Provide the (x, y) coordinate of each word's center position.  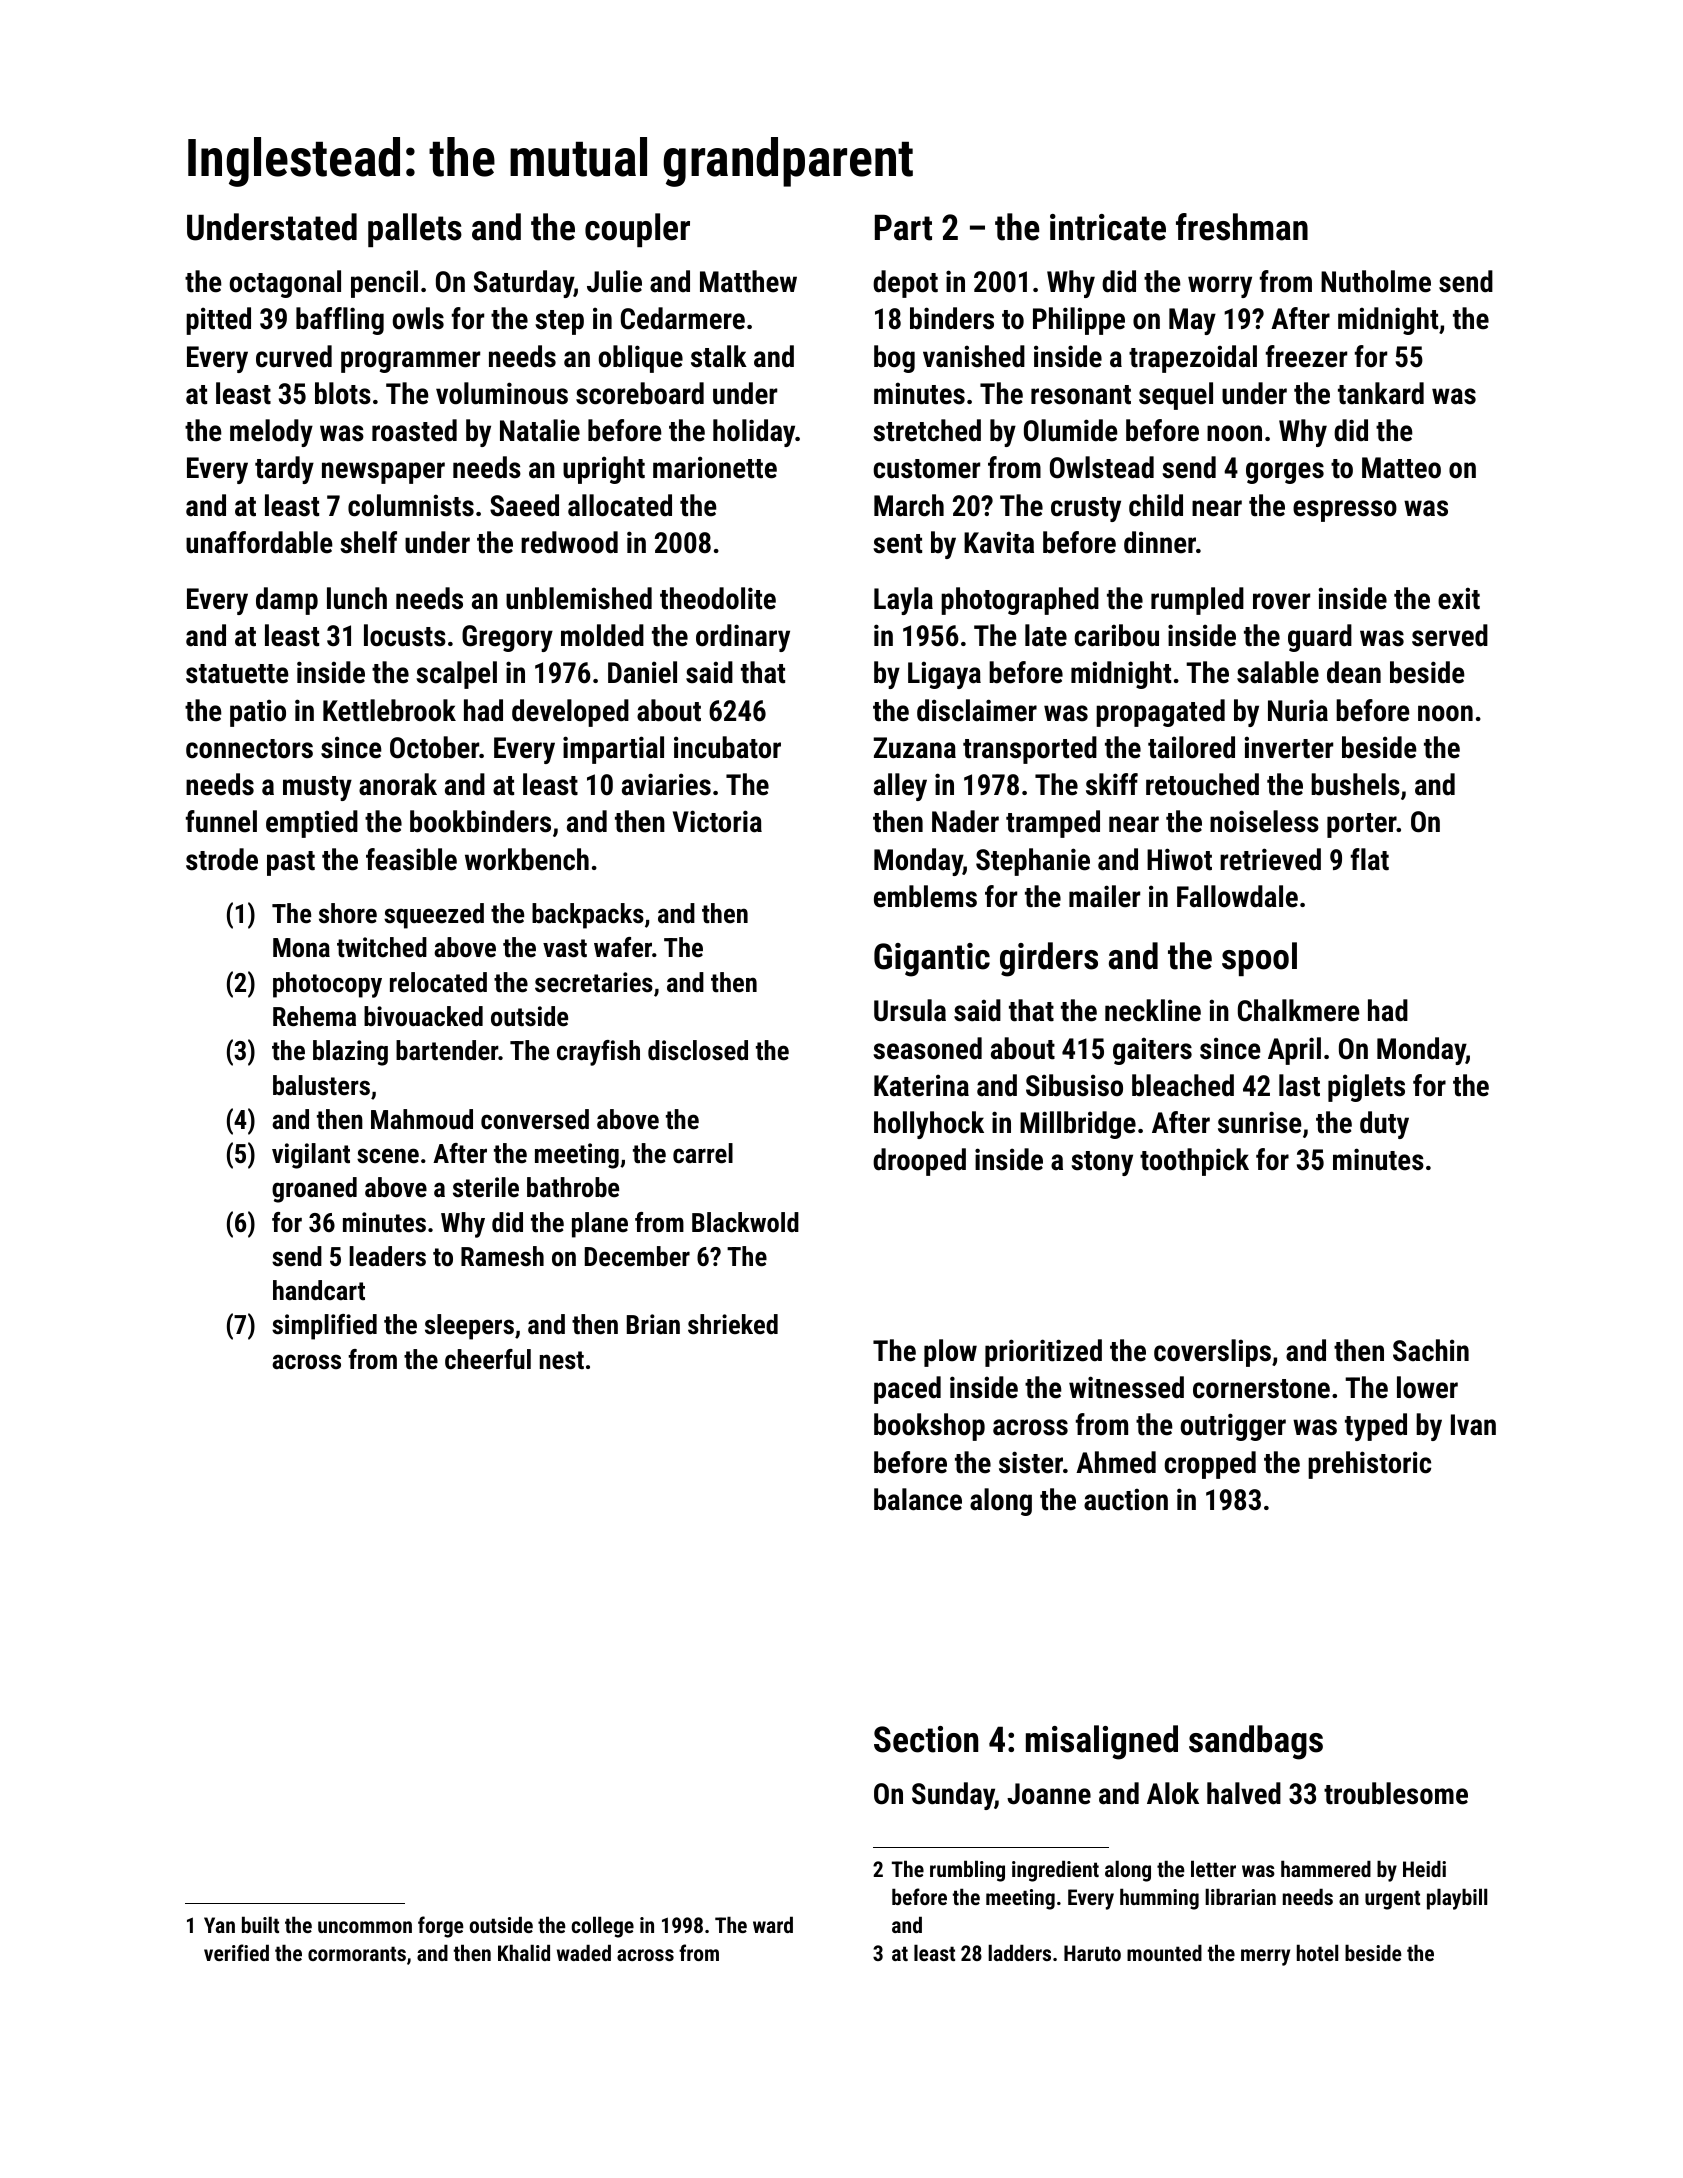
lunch (357, 598)
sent (897, 544)
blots (343, 393)
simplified (324, 1327)
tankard (1381, 393)
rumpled (1197, 601)
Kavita (999, 542)
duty (1384, 1125)
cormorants (357, 1953)
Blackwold (745, 1222)
